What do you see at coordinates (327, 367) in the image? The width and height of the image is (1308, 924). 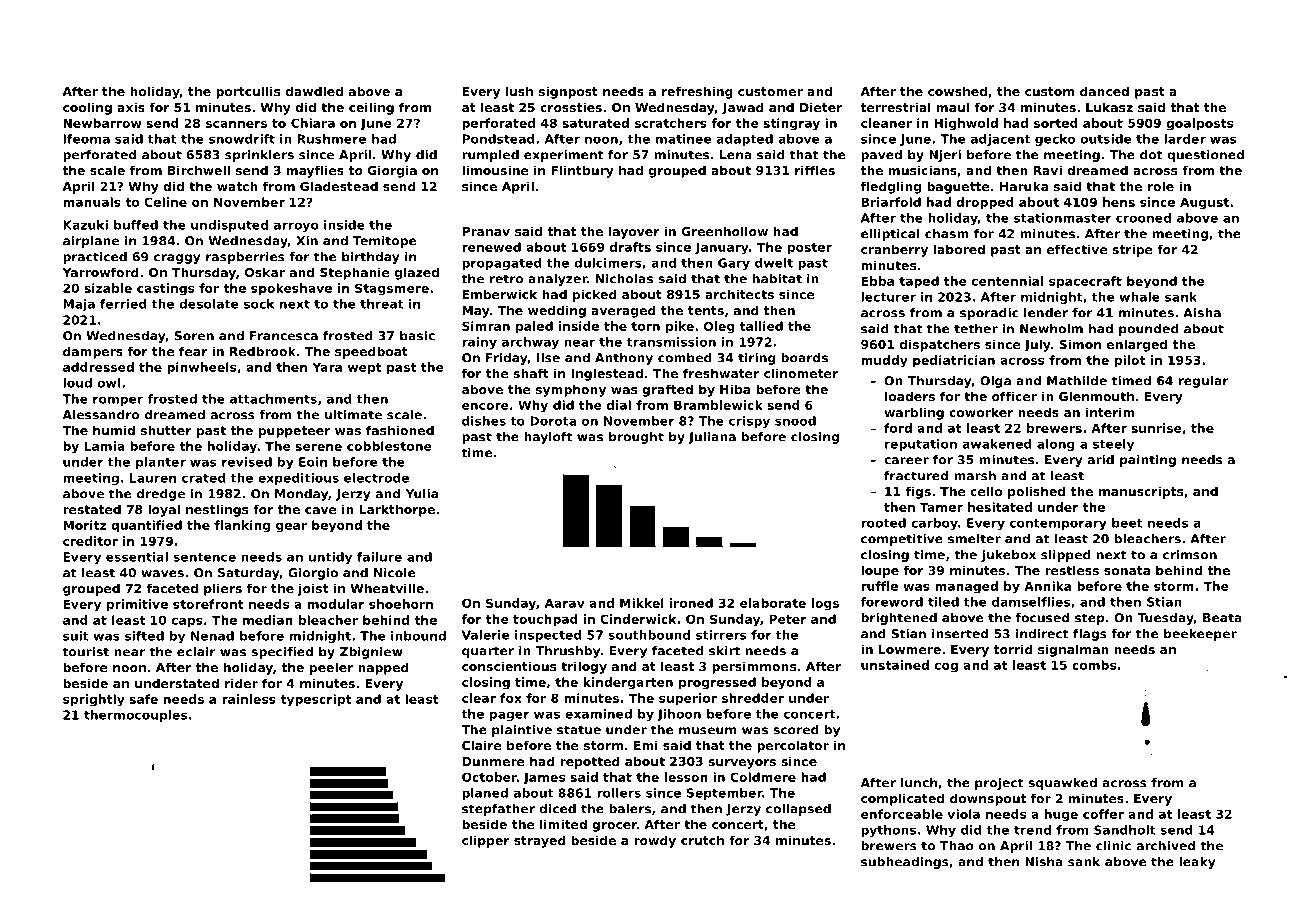 I see `Yara` at bounding box center [327, 367].
